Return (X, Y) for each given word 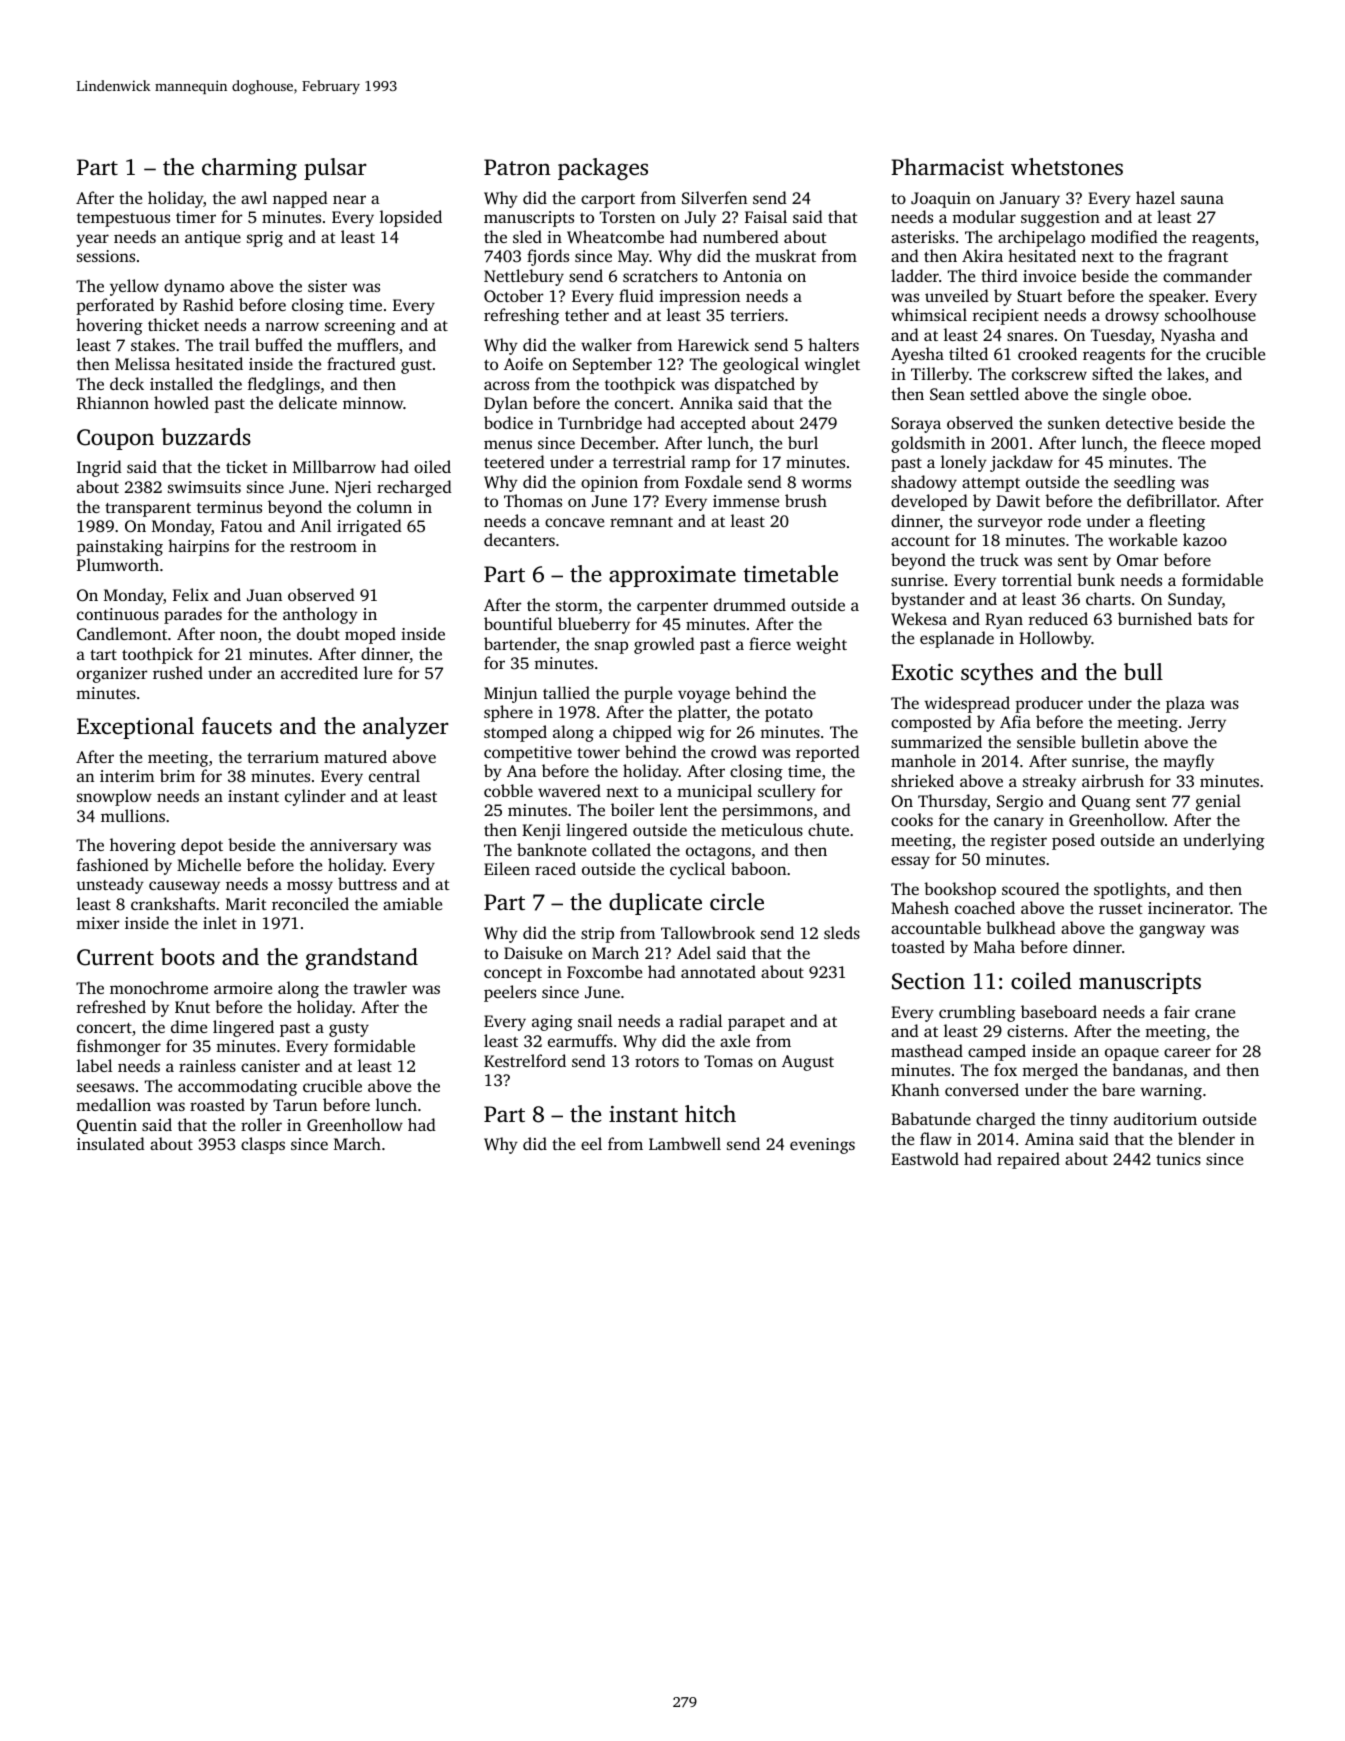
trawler (380, 987)
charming (249, 169)
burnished (1155, 618)
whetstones (1067, 167)
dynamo (194, 287)
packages (603, 169)
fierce (770, 643)
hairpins (198, 547)
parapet (756, 1024)
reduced (1058, 618)
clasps (263, 1145)
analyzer (406, 728)
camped (997, 1052)
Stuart (1039, 296)
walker (606, 344)
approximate (672, 576)
